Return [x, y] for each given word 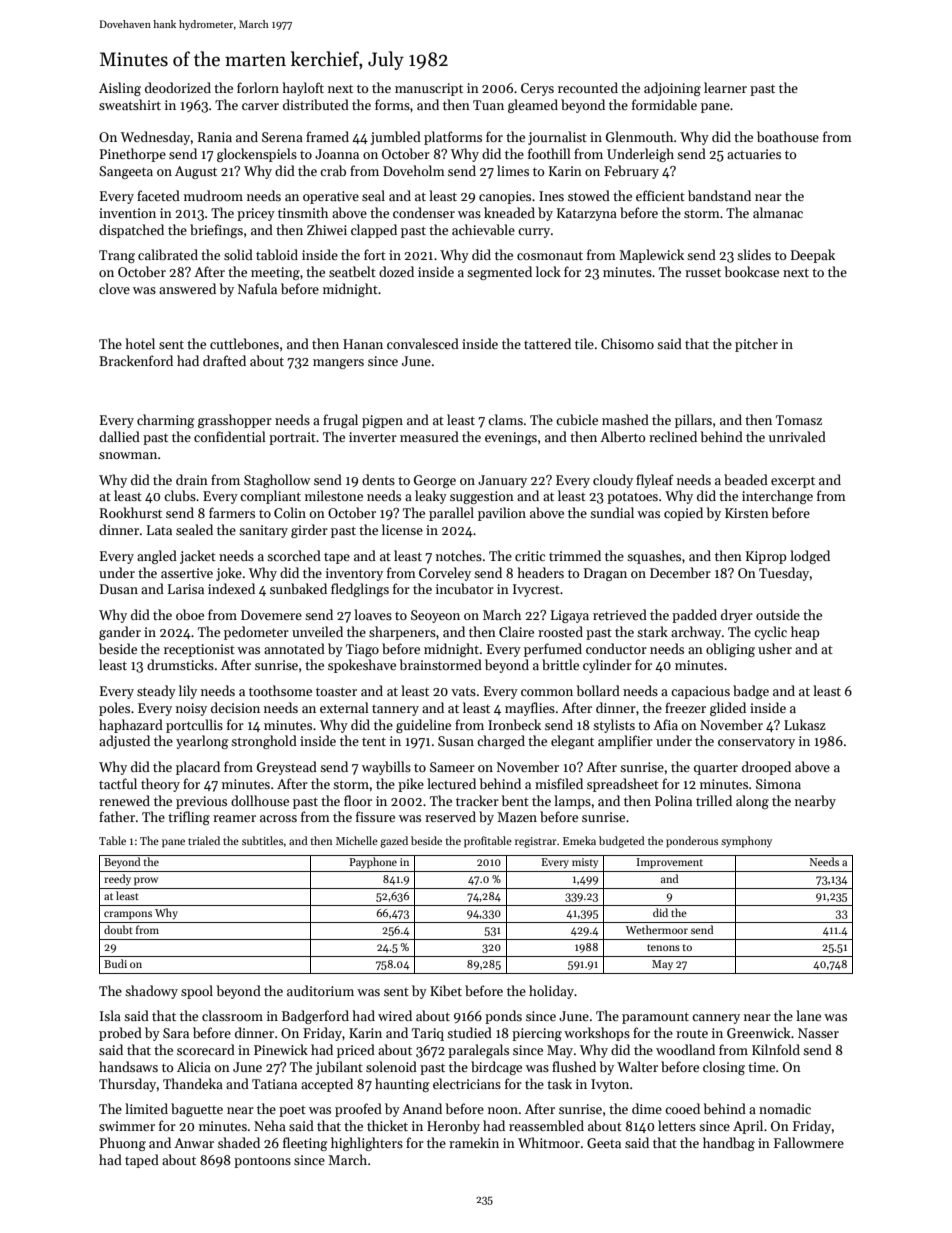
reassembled [546, 1125]
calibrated [168, 254]
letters [677, 1125]
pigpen [382, 421]
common [547, 692]
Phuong [123, 1144]
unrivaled [797, 436]
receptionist [199, 650]
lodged [810, 557]
